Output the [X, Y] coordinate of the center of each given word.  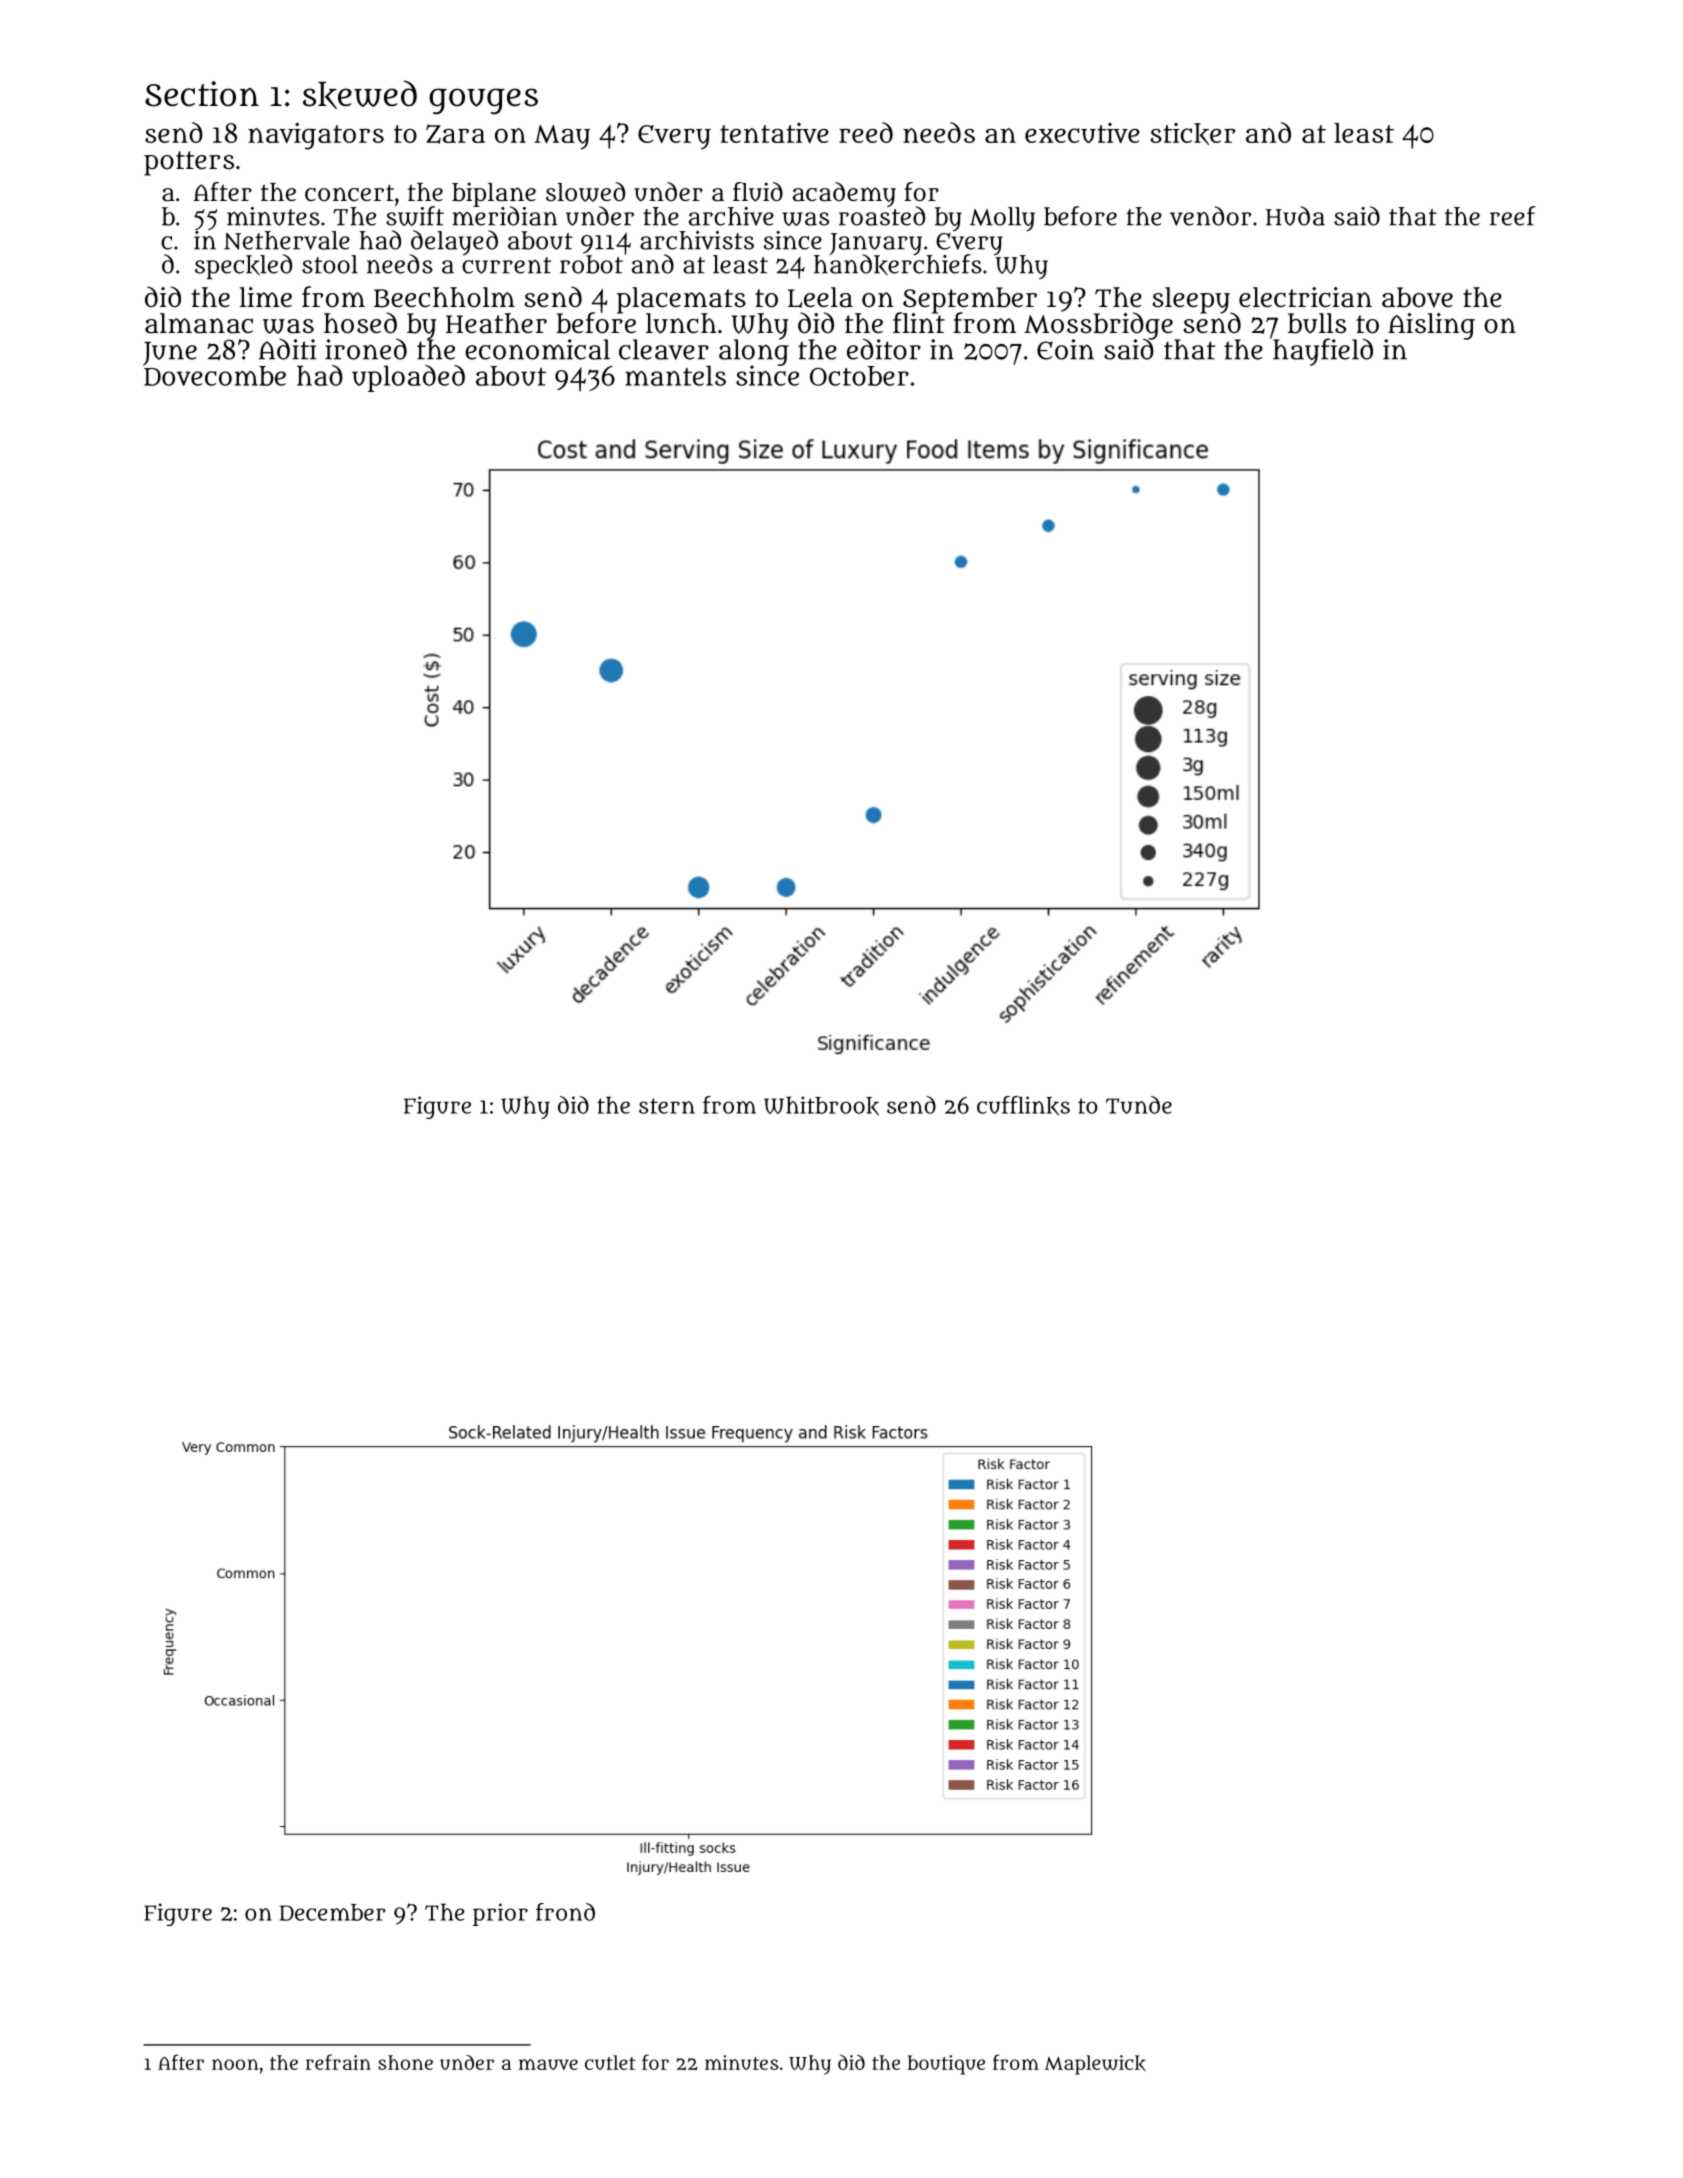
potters [189, 163]
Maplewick [1095, 2065]
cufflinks [1023, 1106]
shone [405, 2062]
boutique [946, 2065]
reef [1513, 216]
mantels [675, 375]
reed [866, 132]
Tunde [1139, 1105]
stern [667, 1106]
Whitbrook [821, 1106]
